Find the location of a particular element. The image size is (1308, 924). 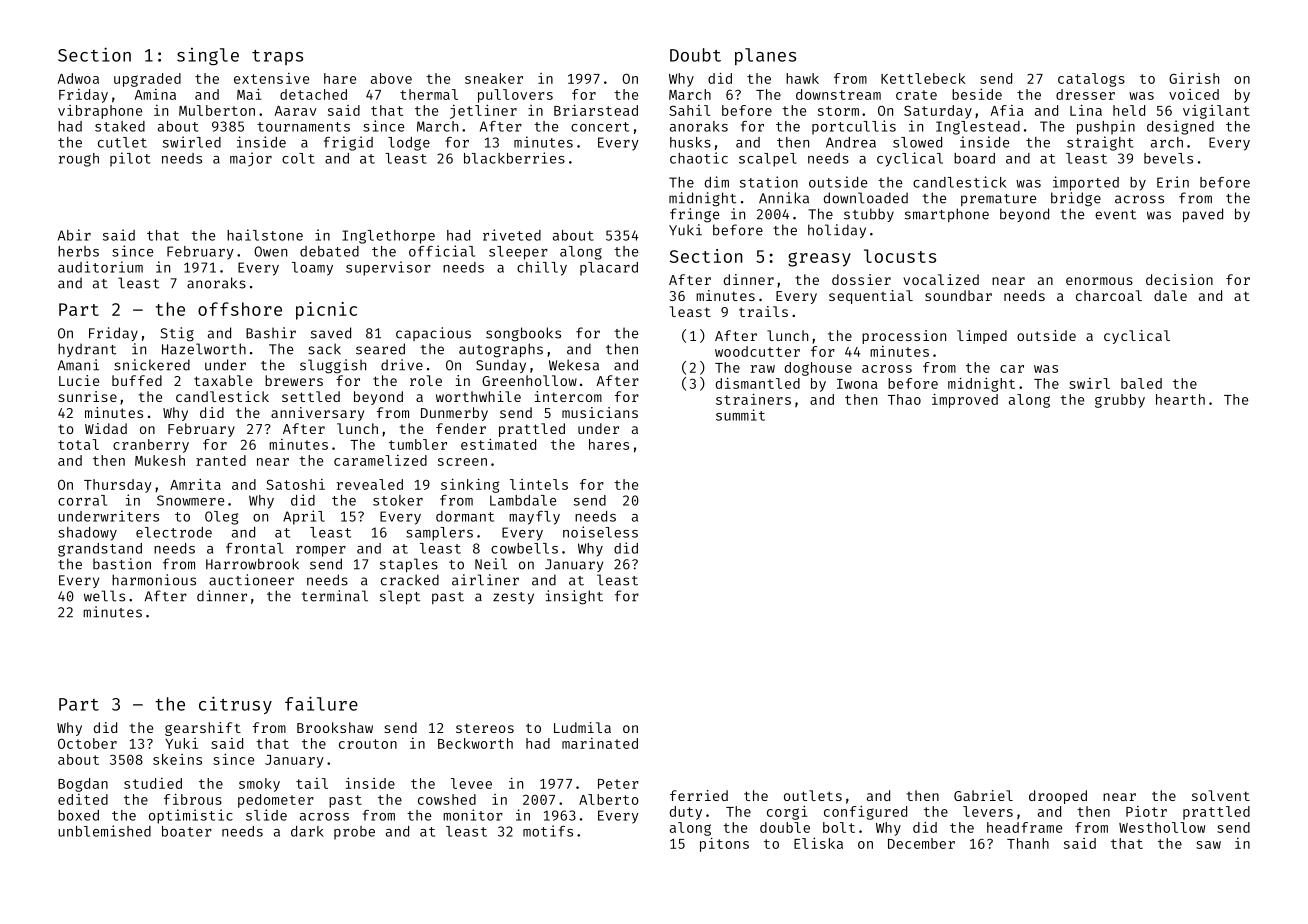

husks is located at coordinates (690, 142).
